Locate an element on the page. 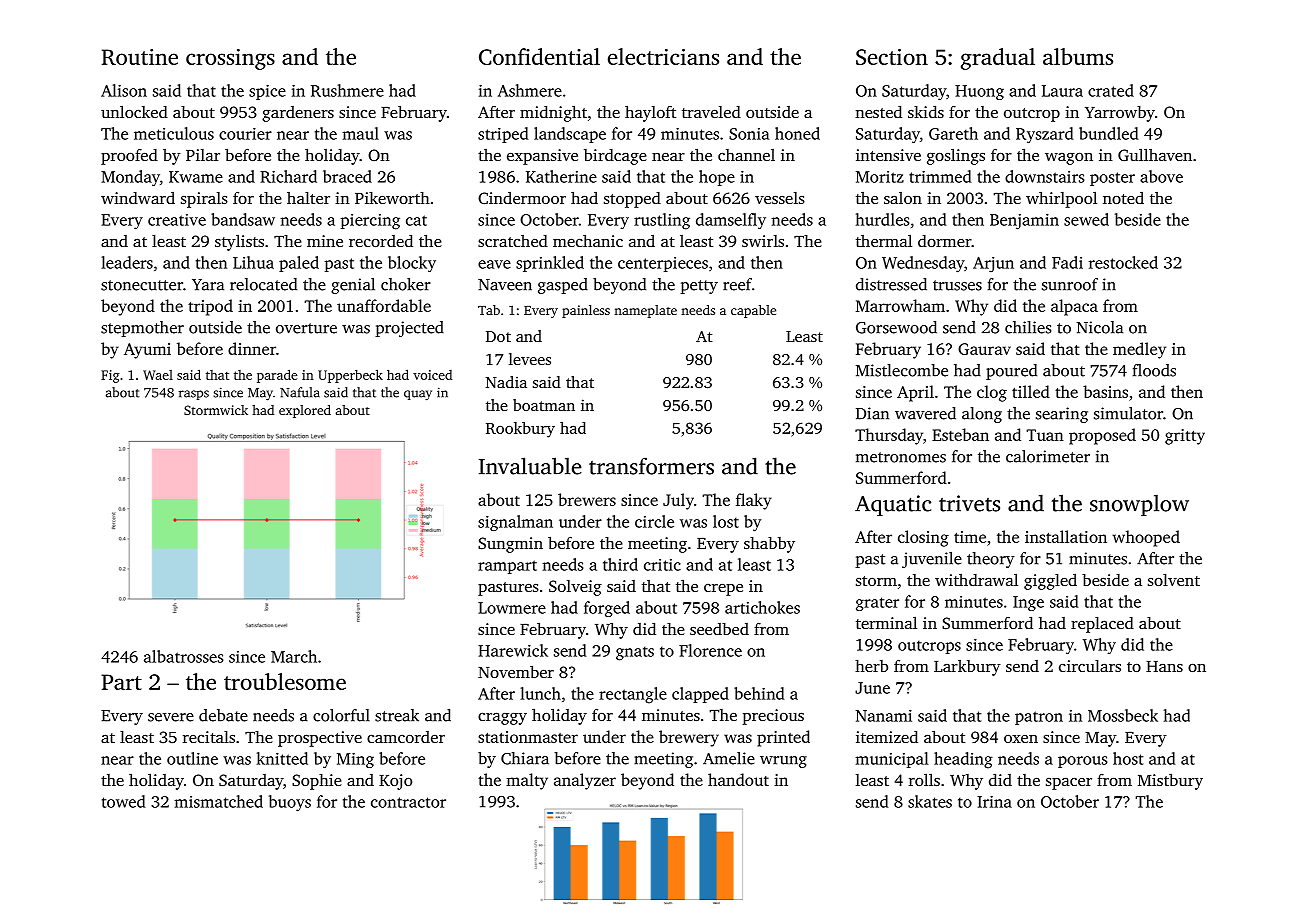 The image size is (1308, 924). downstairs is located at coordinates (1044, 176).
